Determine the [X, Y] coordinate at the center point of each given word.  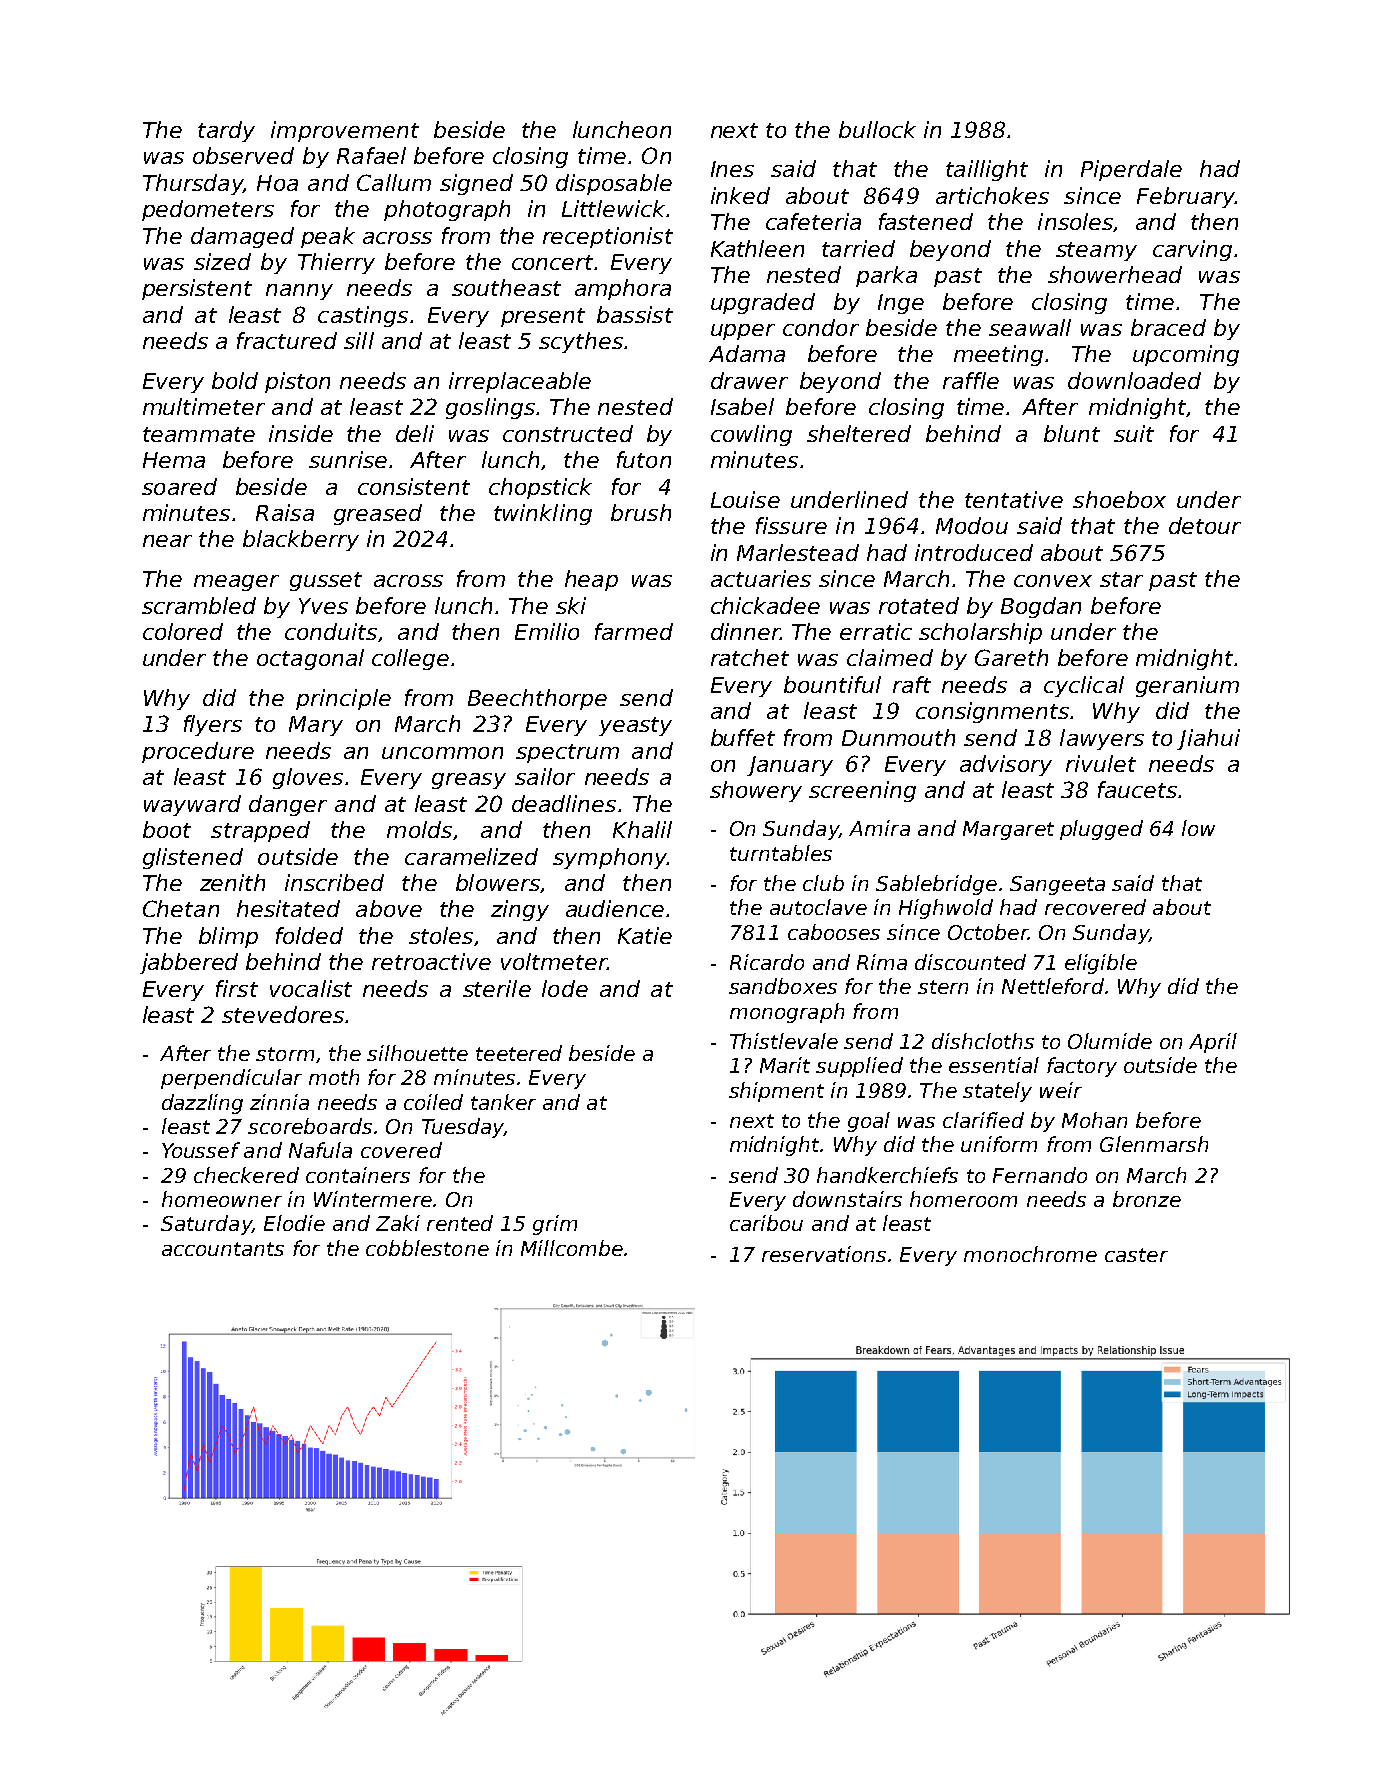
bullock [877, 129]
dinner [745, 631]
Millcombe [572, 1248]
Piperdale [1131, 170]
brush [641, 512]
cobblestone [427, 1248]
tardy [226, 131]
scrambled [199, 605]
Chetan [181, 908]
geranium [1187, 686]
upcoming [1186, 355]
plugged [1101, 830]
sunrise [348, 459]
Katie [645, 935]
